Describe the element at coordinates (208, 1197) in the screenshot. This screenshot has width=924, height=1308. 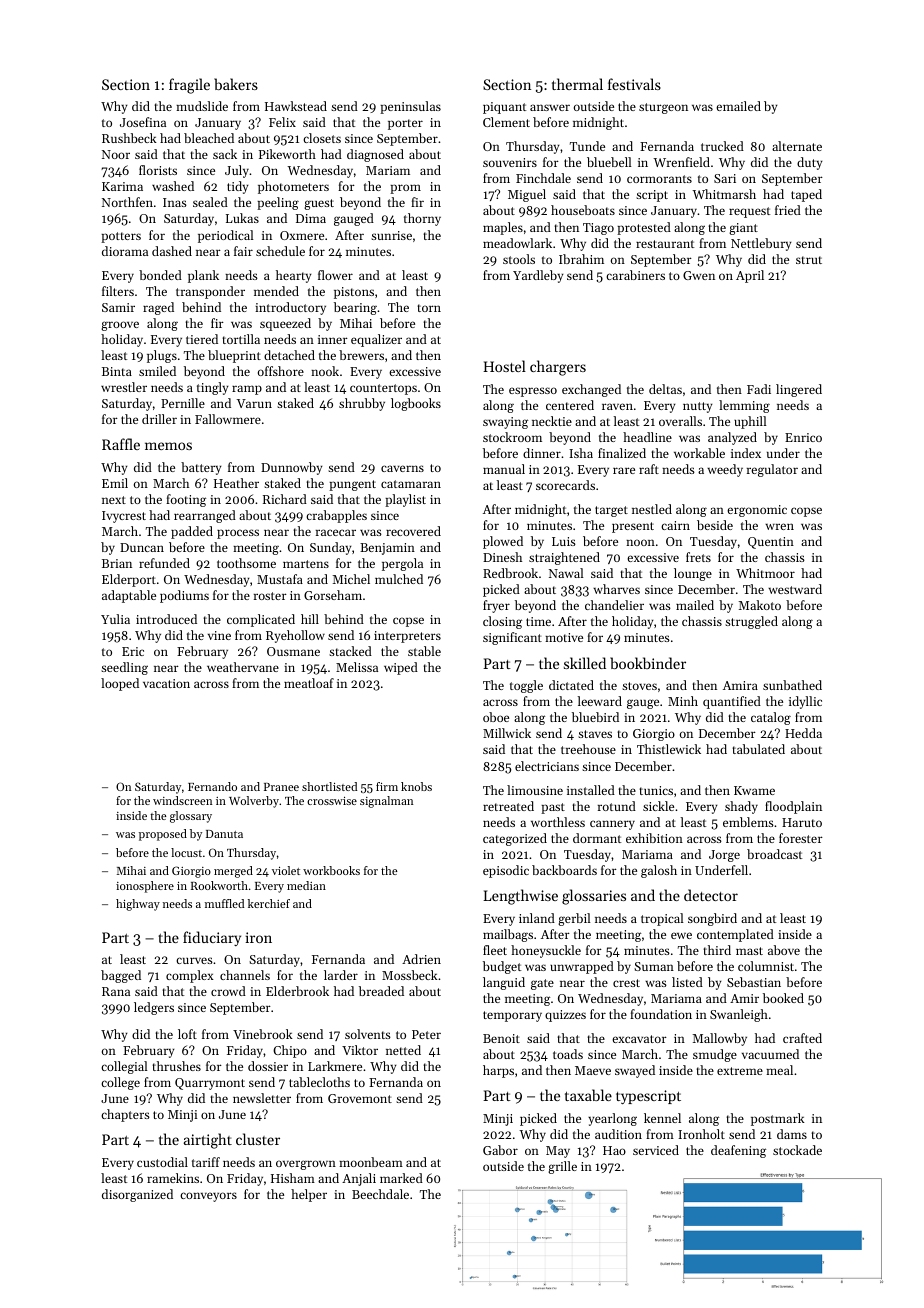
I see `conveyors` at that location.
